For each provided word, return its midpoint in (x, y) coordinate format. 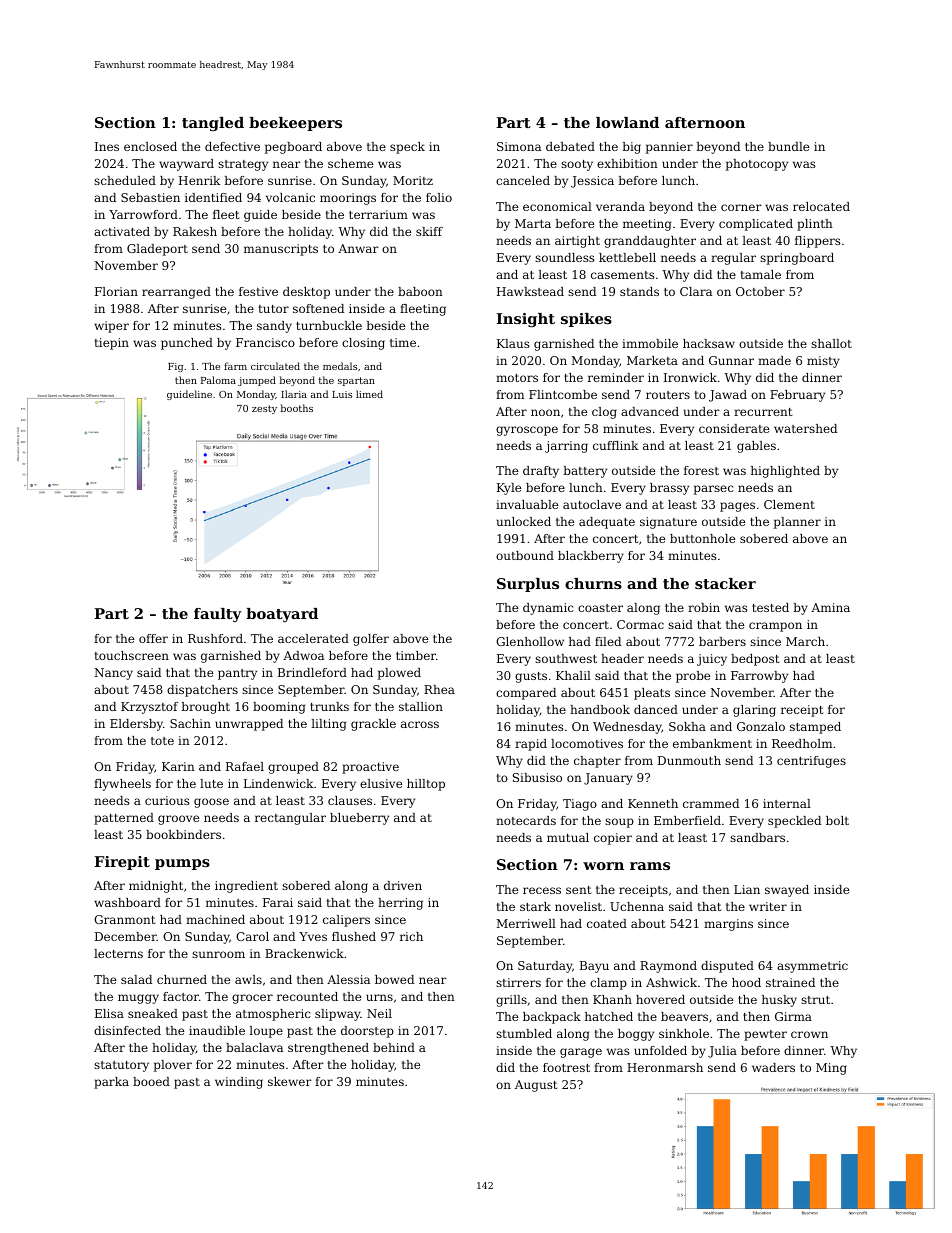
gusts (531, 677)
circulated (275, 366)
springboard (797, 259)
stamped (815, 728)
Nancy (113, 674)
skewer (290, 1081)
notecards (526, 820)
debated (570, 146)
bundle (788, 146)
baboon (420, 291)
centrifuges (811, 762)
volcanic (290, 197)
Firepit (122, 863)
